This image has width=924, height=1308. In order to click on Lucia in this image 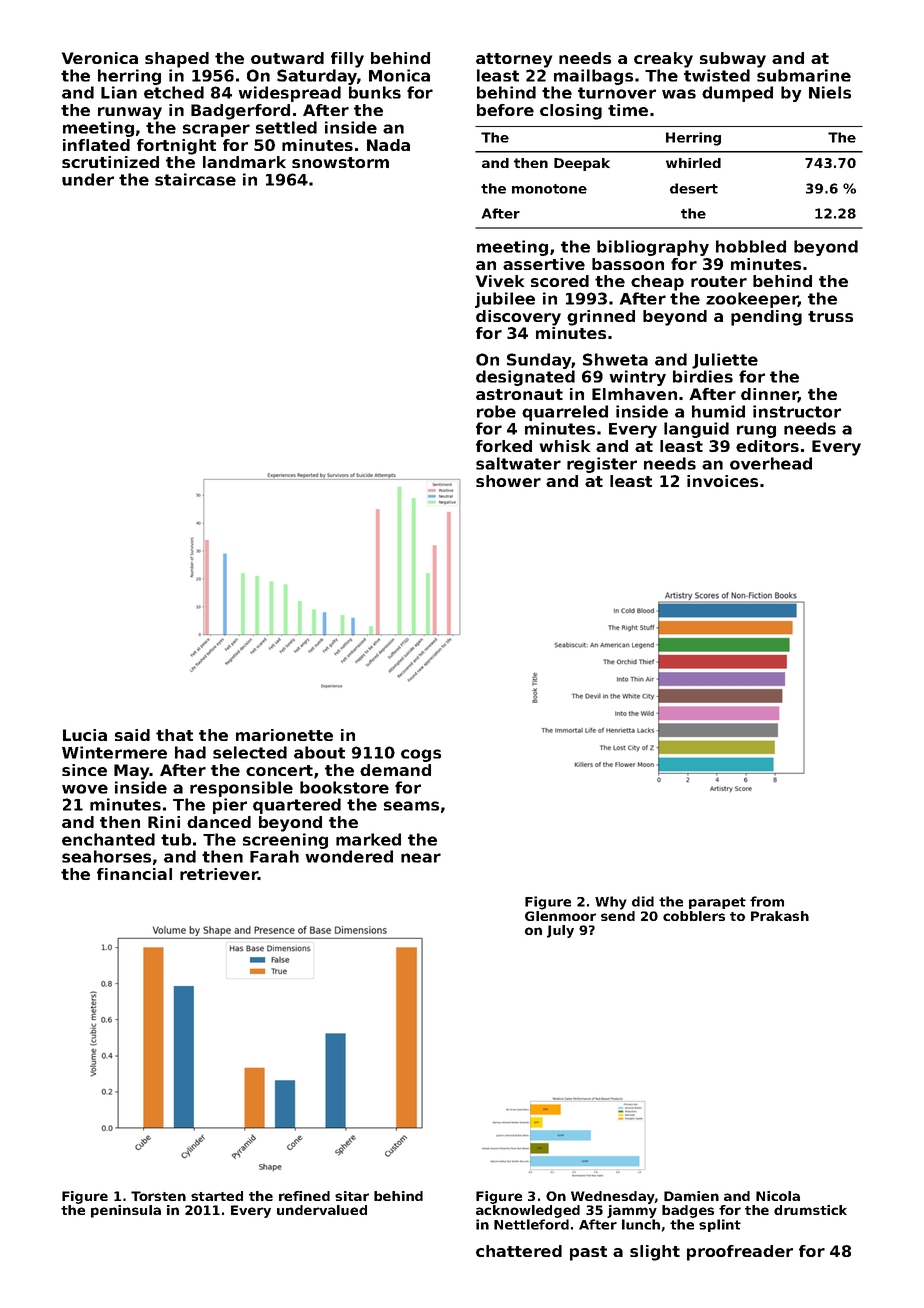, I will do `click(85, 735)`.
